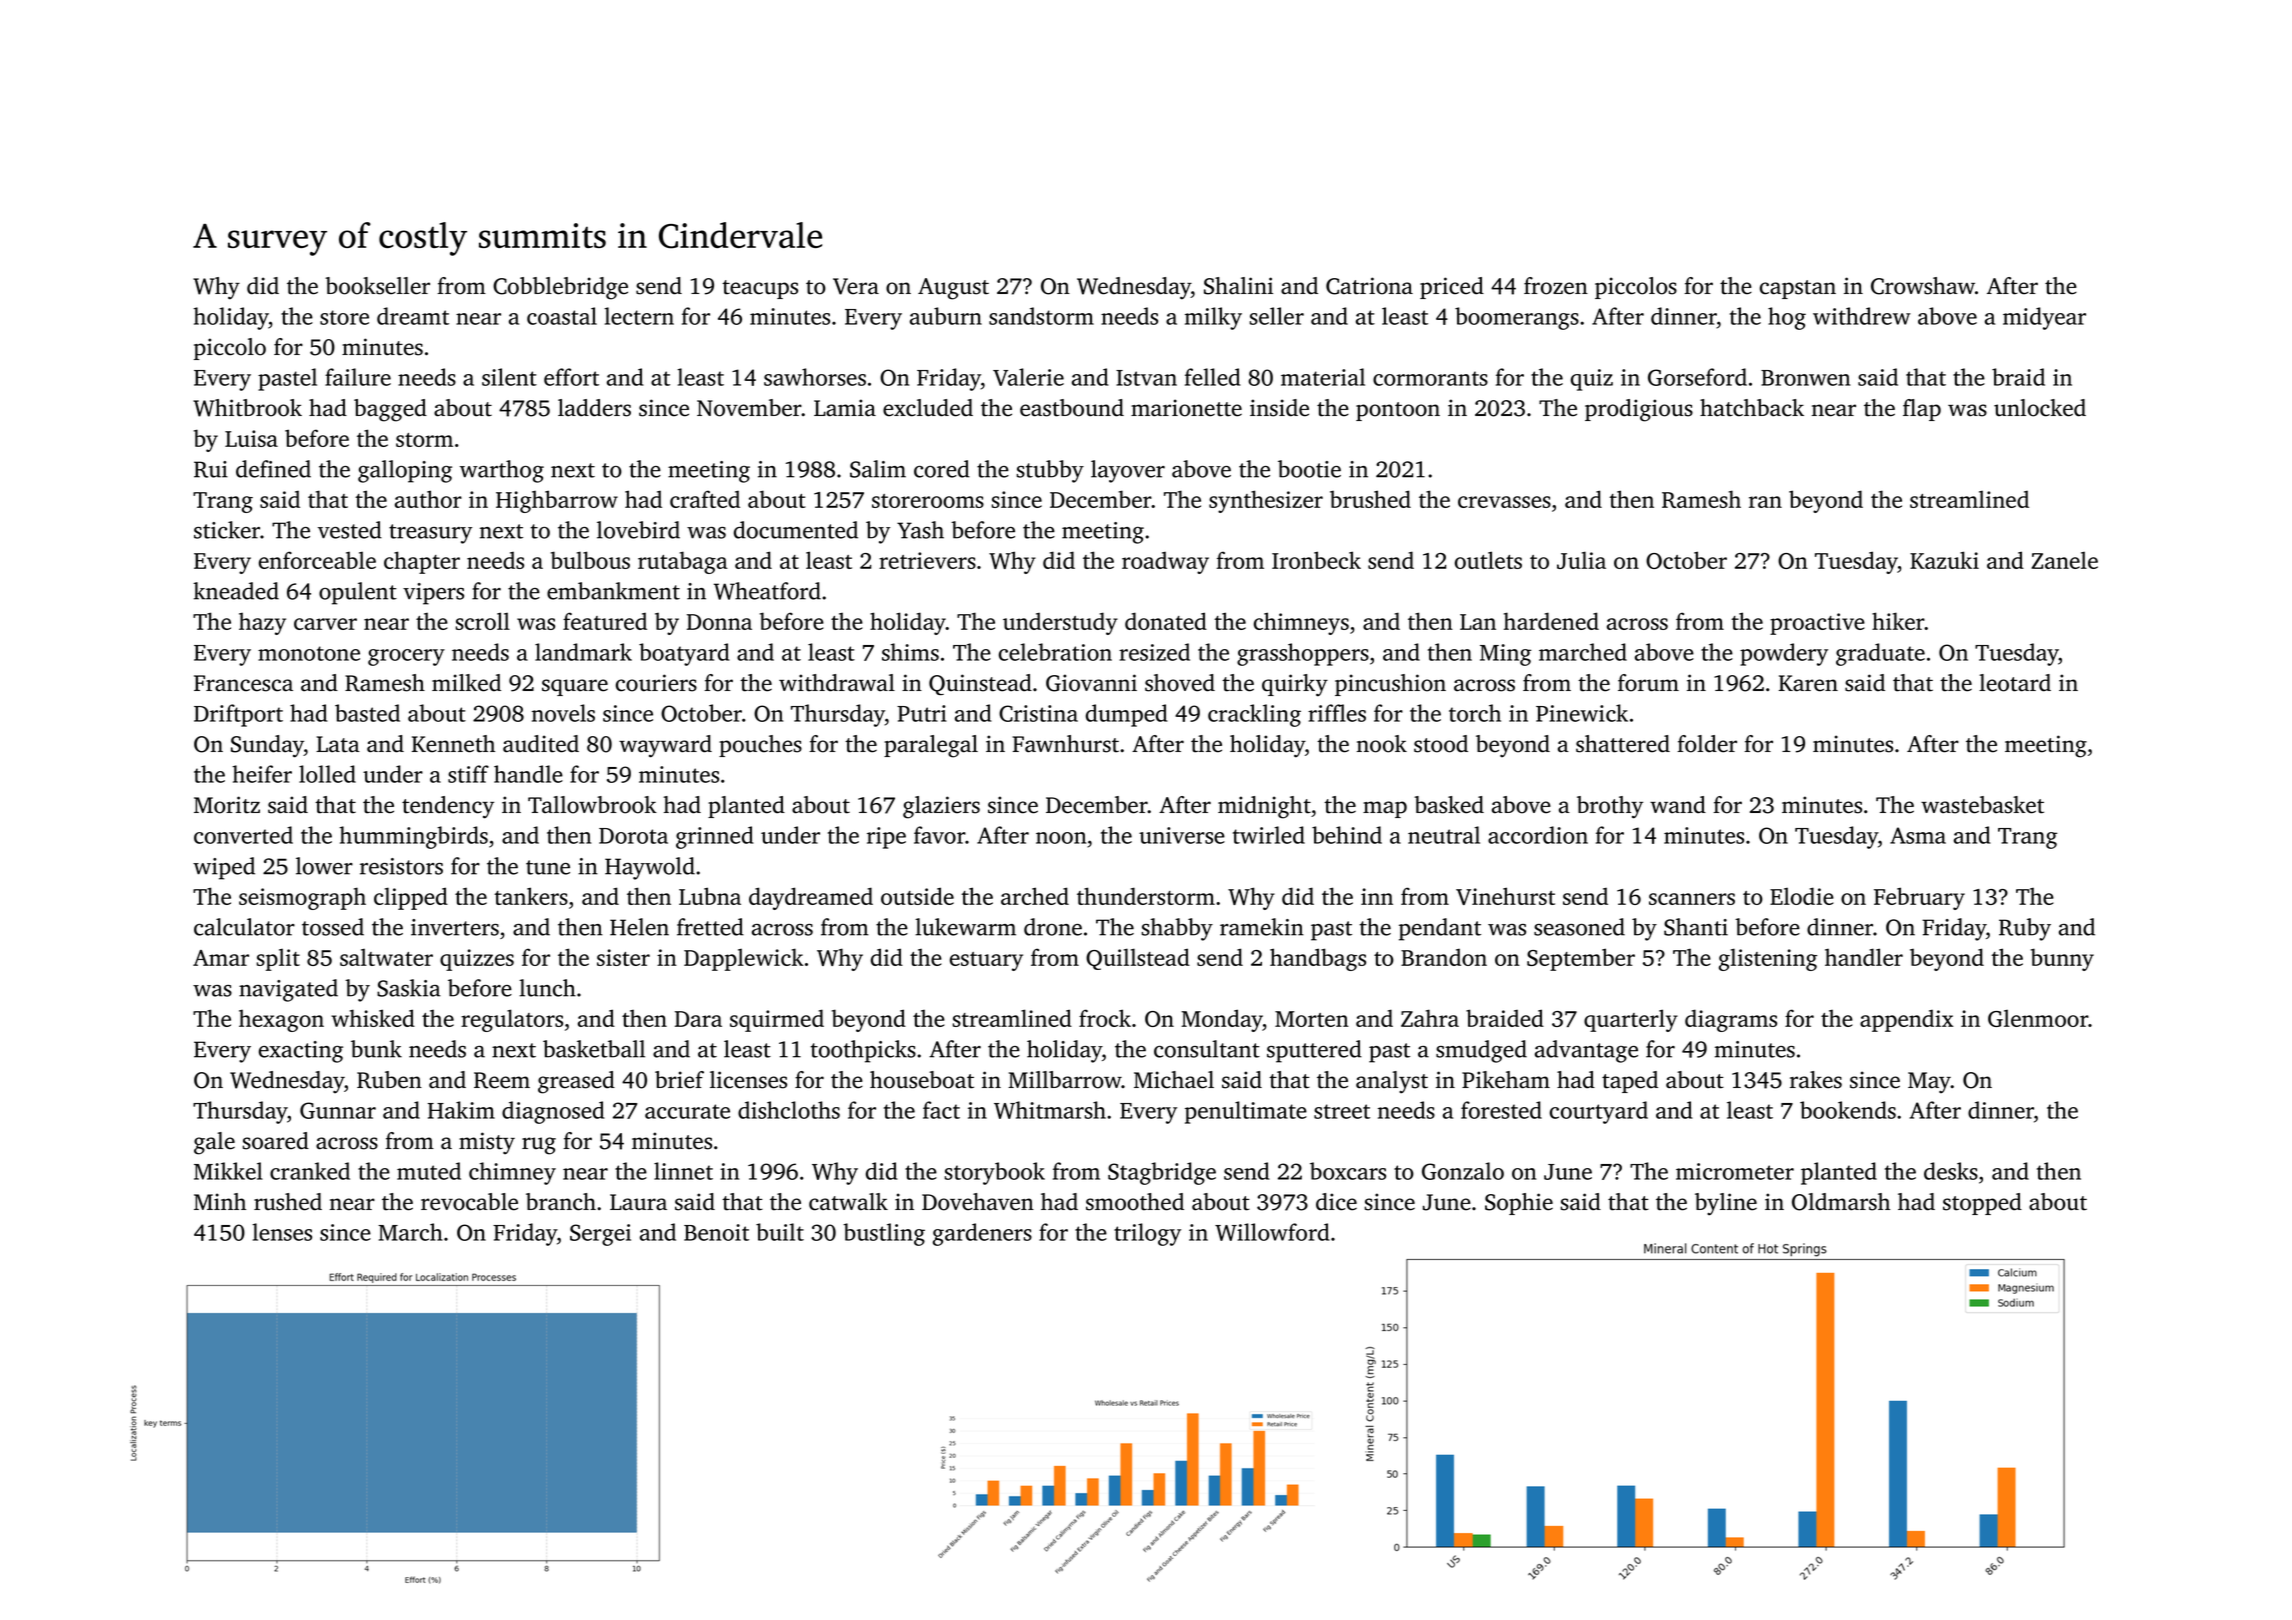 This screenshot has height=1620, width=2292. What do you see at coordinates (1517, 318) in the screenshot?
I see `boomerangs` at bounding box center [1517, 318].
